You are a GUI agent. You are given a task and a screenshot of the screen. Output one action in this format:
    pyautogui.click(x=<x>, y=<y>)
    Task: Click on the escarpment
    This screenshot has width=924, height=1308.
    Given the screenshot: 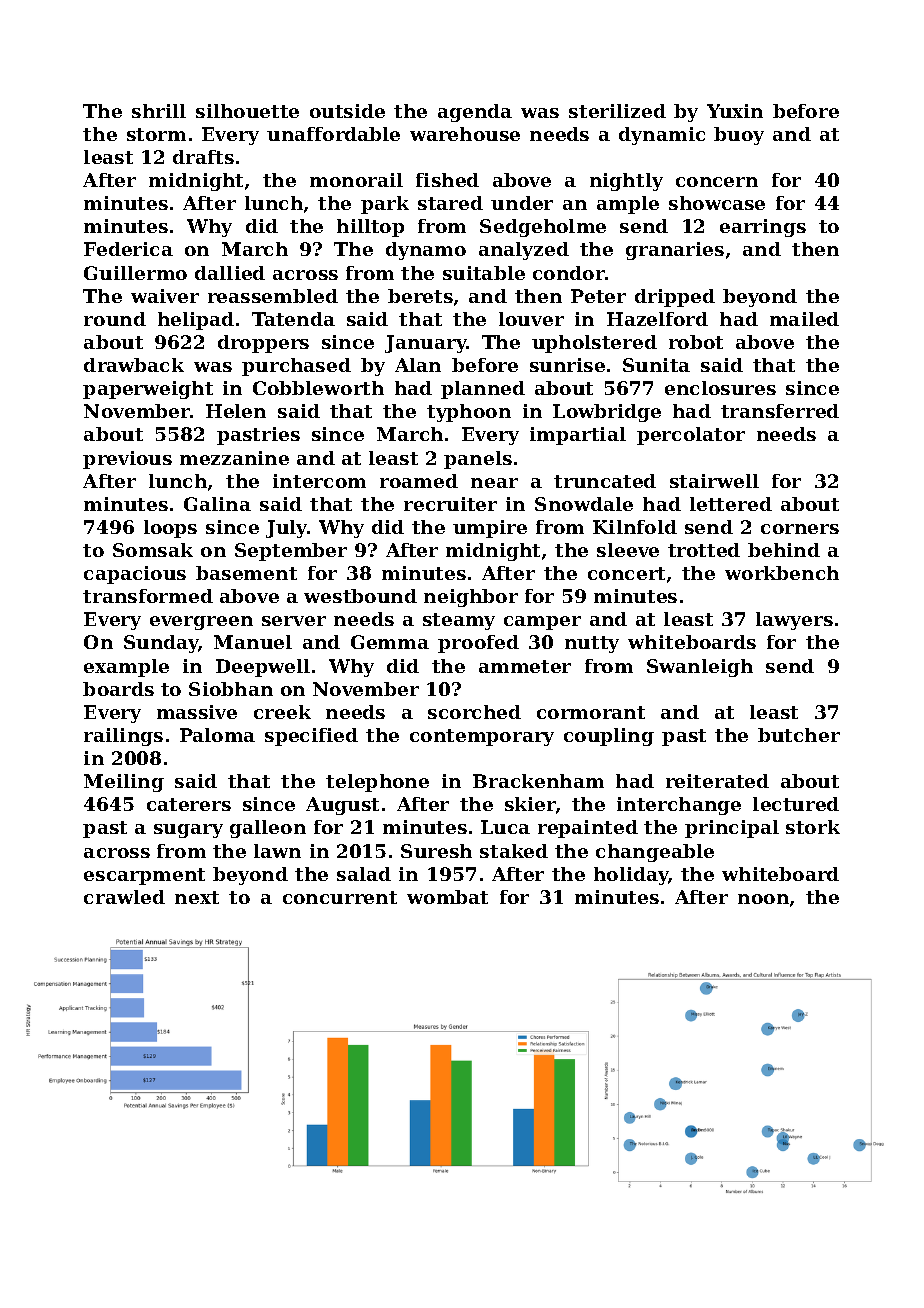 What is the action you would take?
    pyautogui.click(x=144, y=876)
